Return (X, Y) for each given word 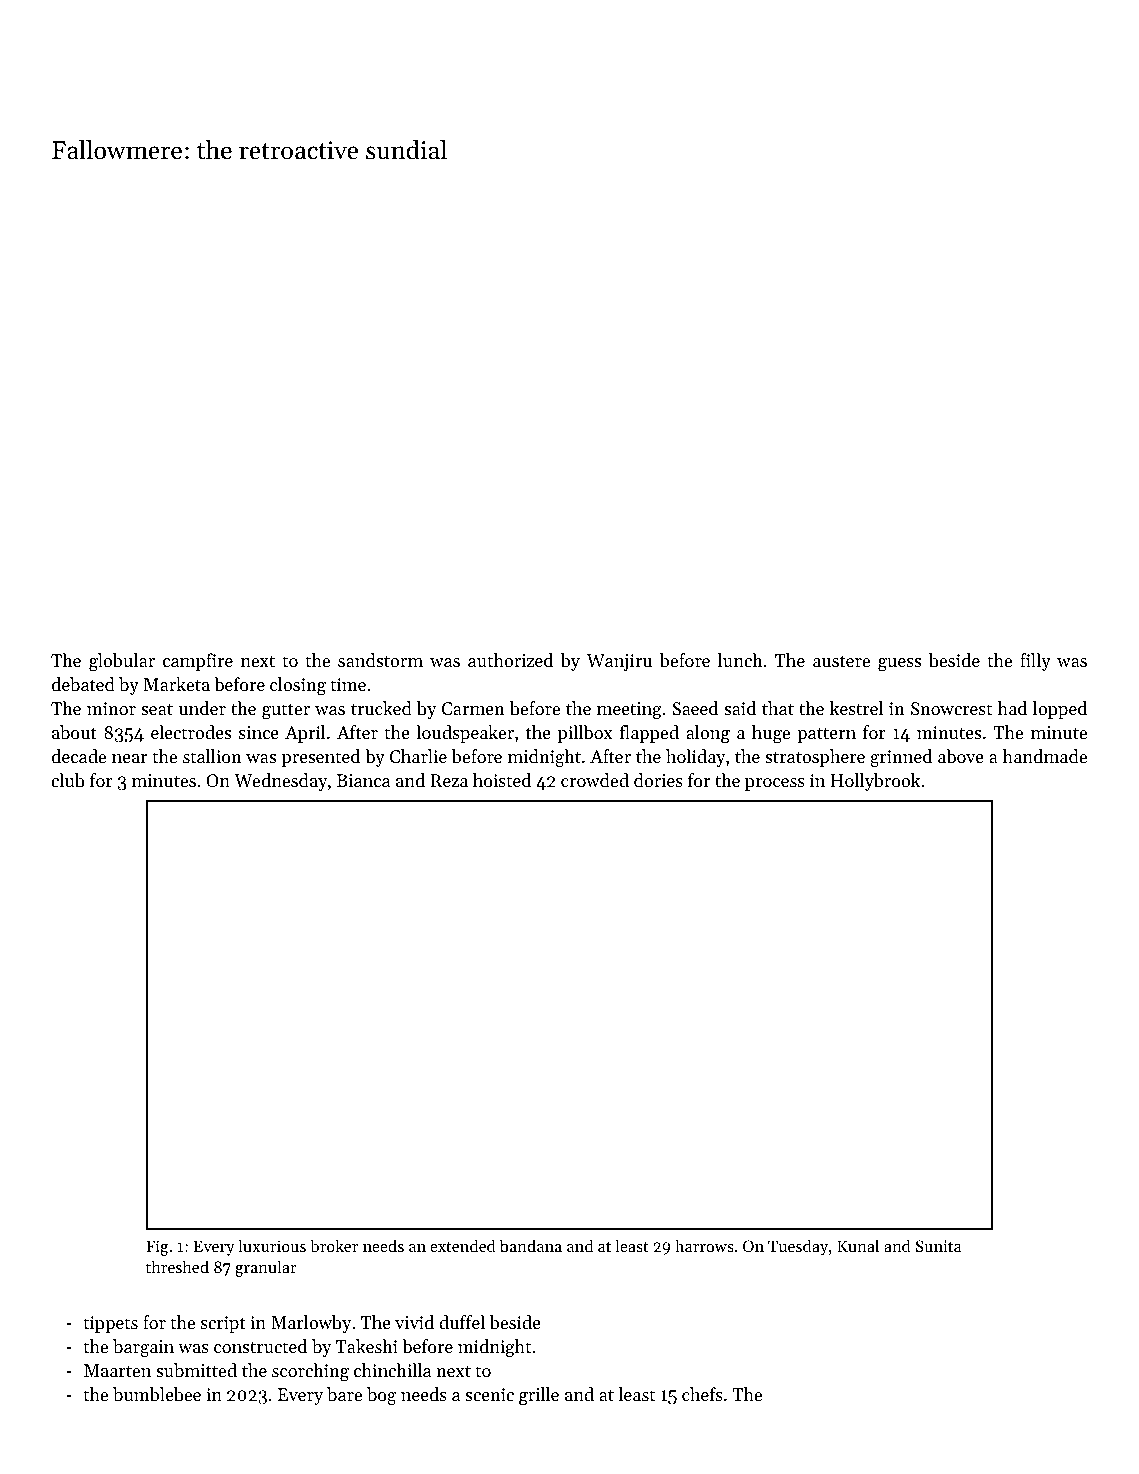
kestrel (856, 708)
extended (463, 1245)
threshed (177, 1266)
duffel (462, 1322)
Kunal (858, 1245)
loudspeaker (465, 734)
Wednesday (281, 782)
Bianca (363, 780)
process (775, 784)
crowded (595, 780)
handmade (1045, 756)
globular (122, 662)
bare (344, 1394)
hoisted (502, 780)
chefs (702, 1394)
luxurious (272, 1245)
